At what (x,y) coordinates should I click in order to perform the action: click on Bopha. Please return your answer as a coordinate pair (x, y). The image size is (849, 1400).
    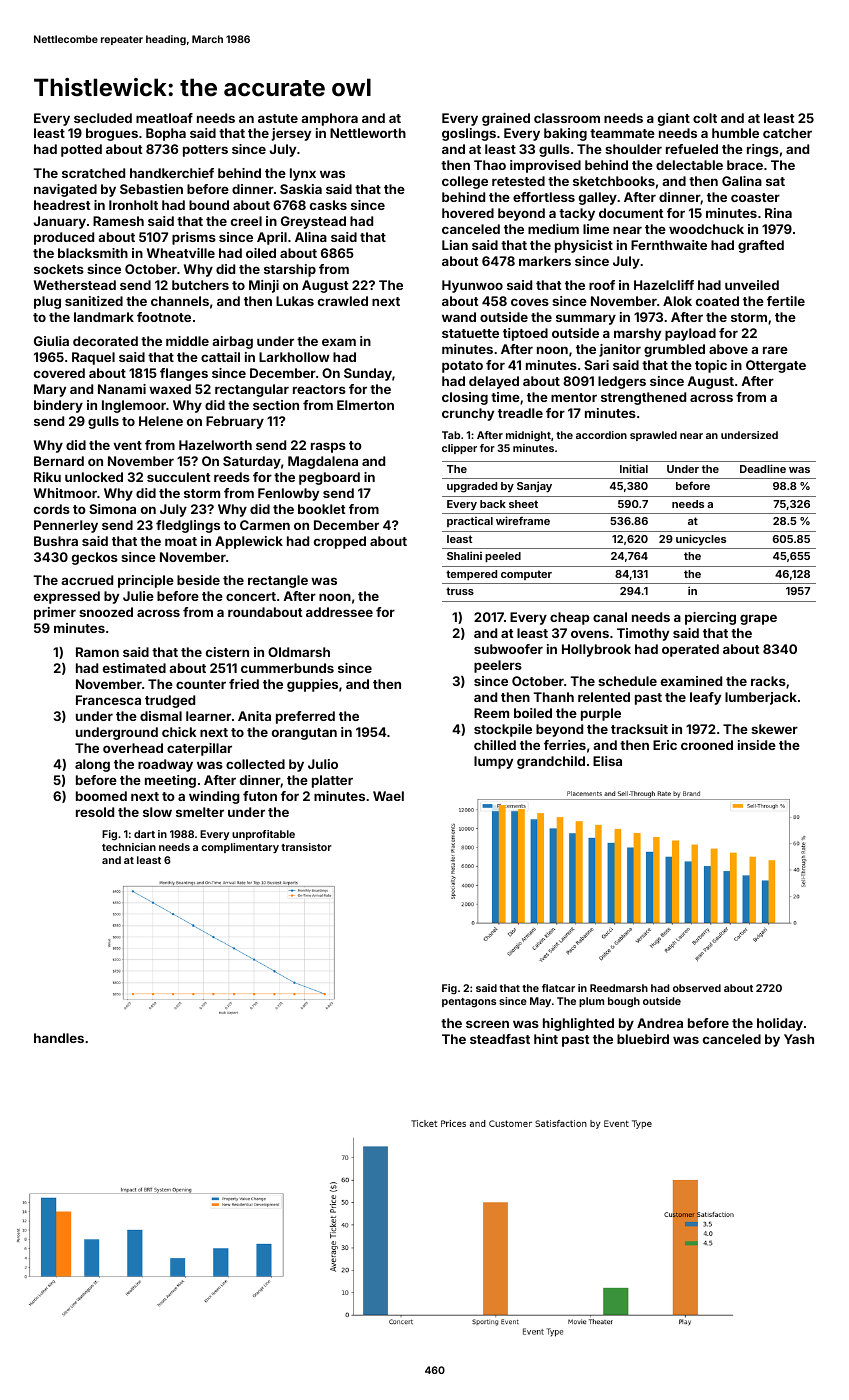
    Looking at the image, I should click on (166, 134).
